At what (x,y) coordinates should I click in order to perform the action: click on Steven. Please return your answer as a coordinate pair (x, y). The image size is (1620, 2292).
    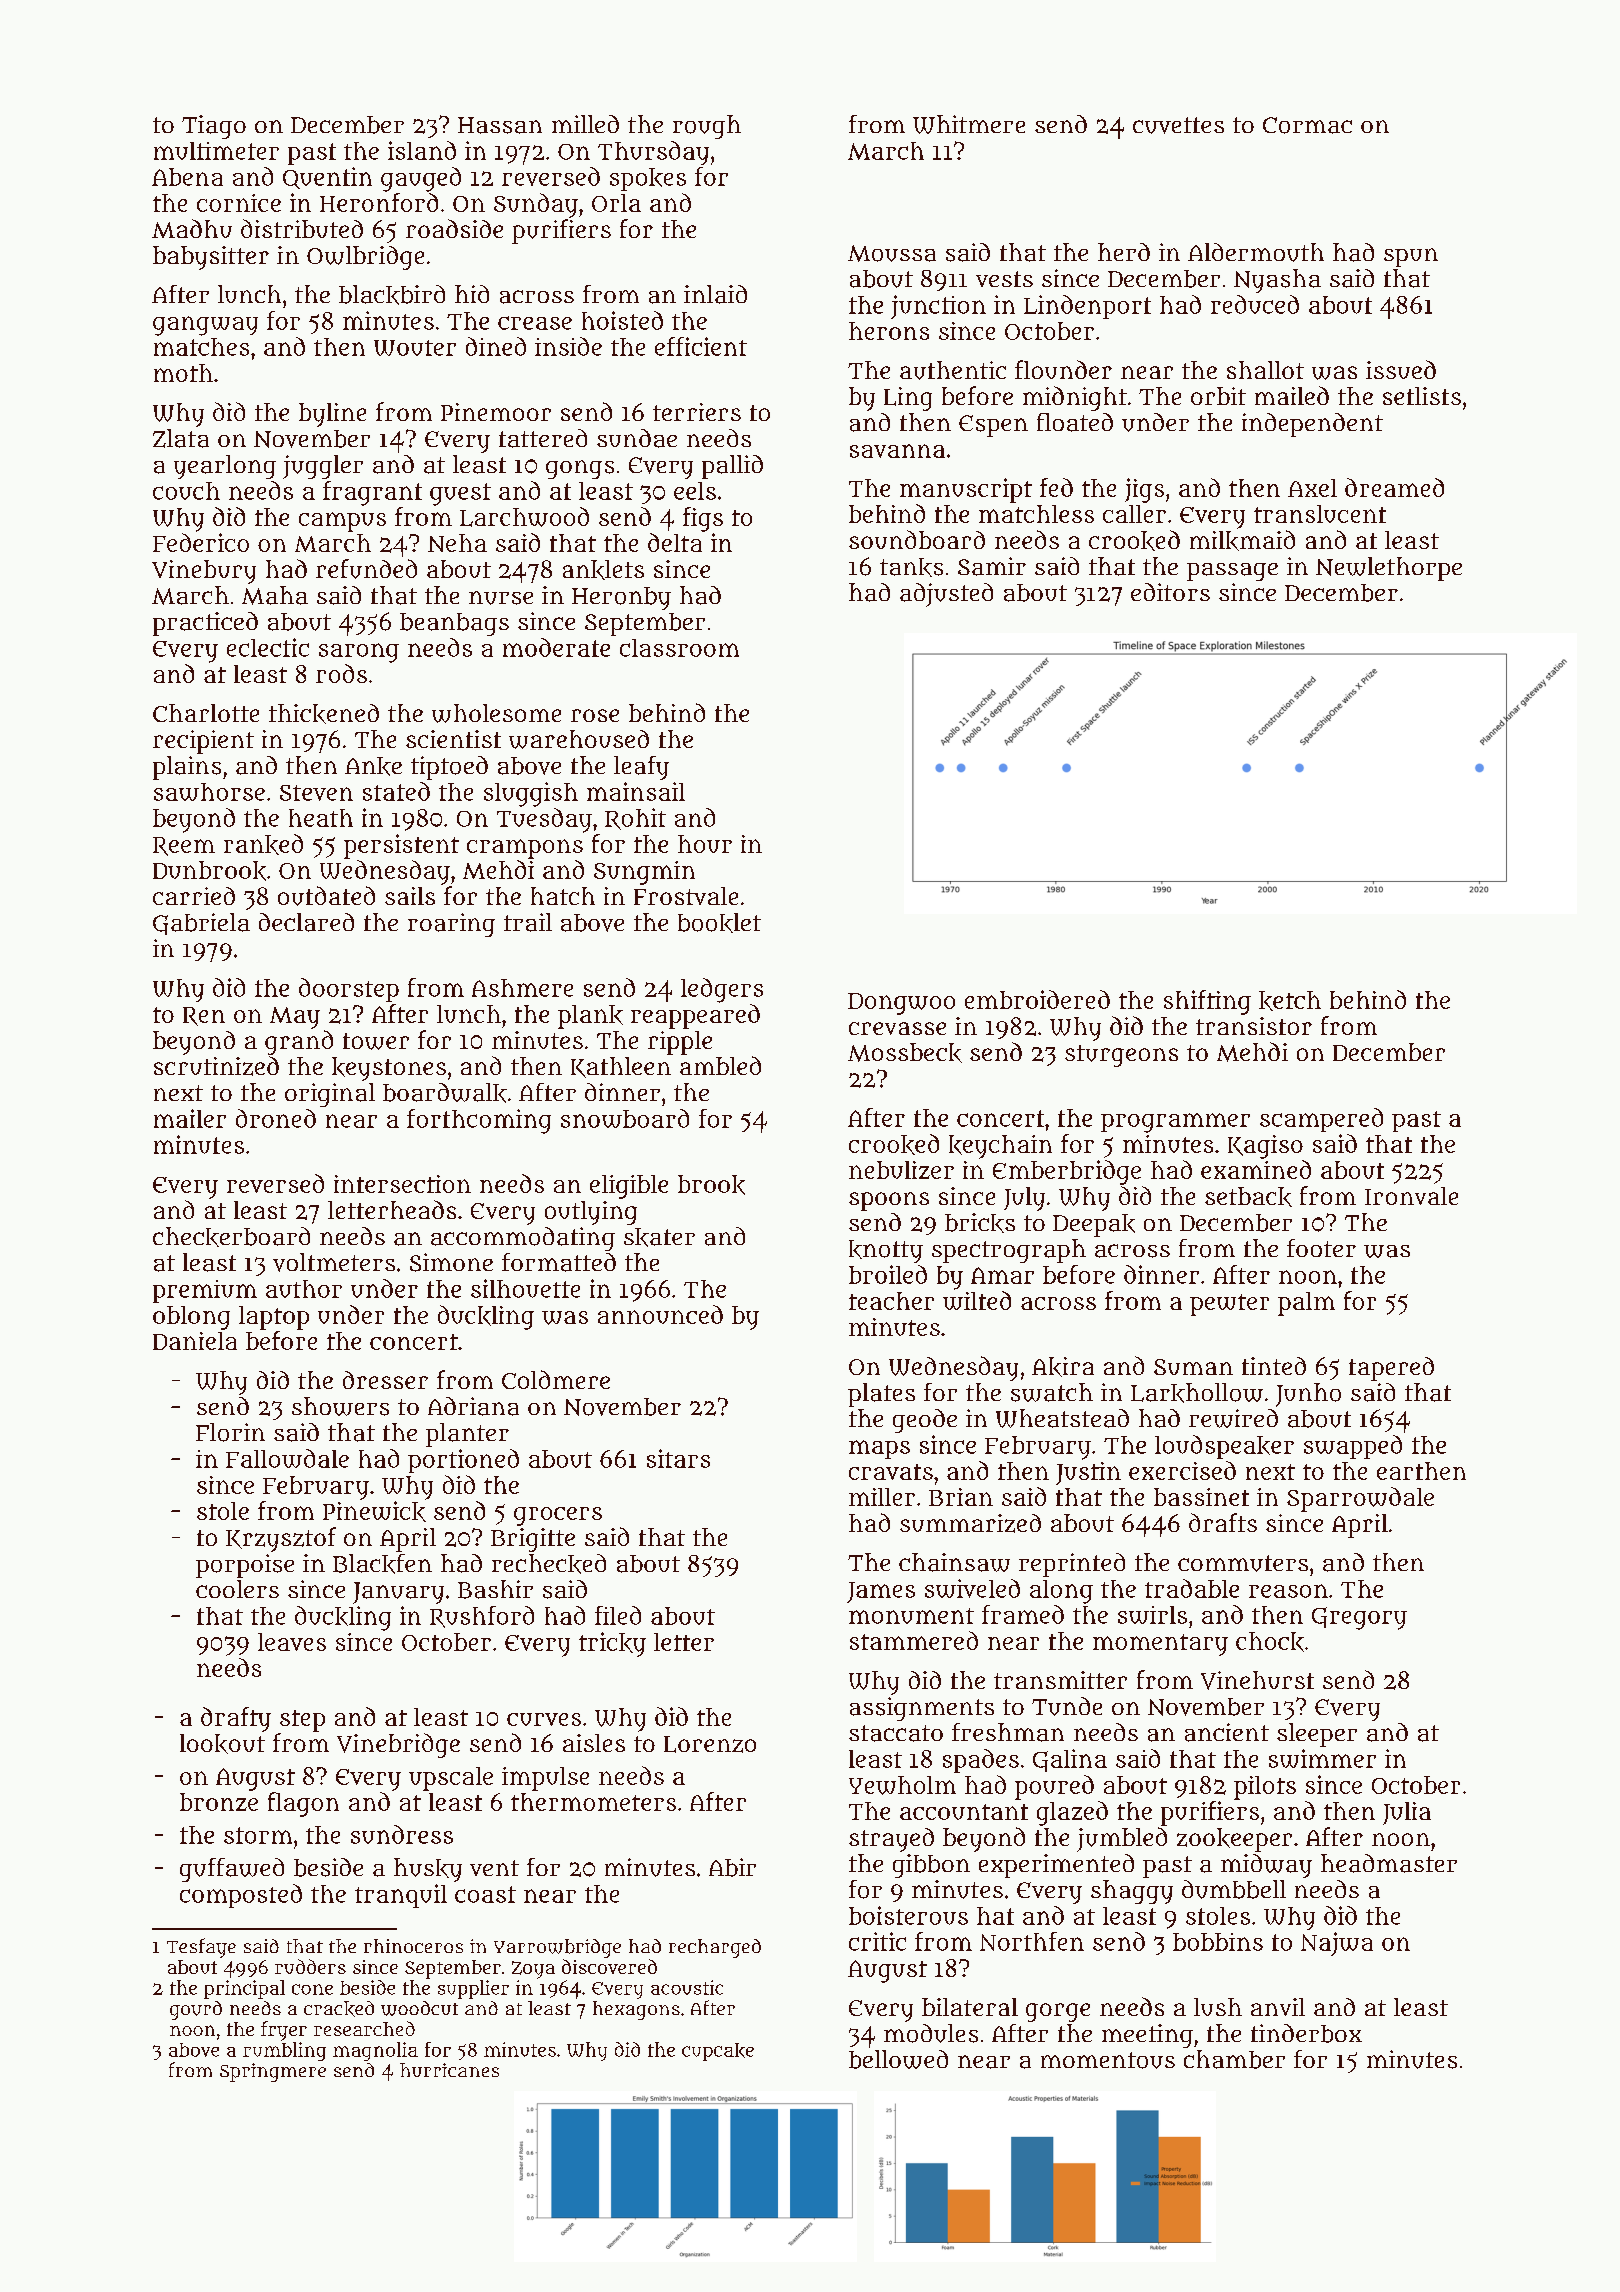
    Looking at the image, I should click on (316, 793).
